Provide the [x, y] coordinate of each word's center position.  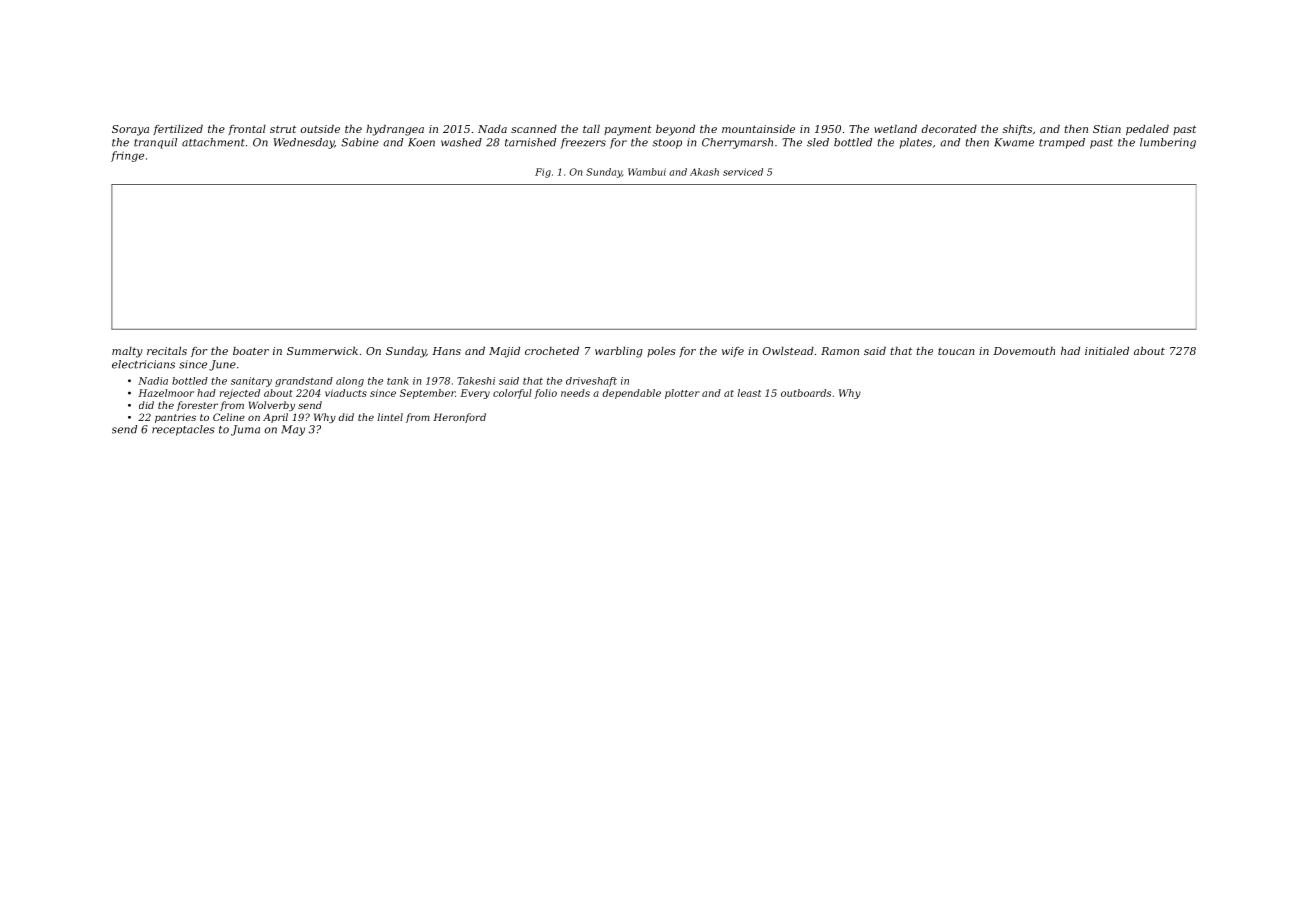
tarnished [530, 142]
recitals [167, 350]
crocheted [552, 350]
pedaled [1147, 130]
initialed [1107, 350]
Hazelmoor [166, 393]
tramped [1062, 143]
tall [591, 128]
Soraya [130, 130]
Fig [543, 173]
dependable [631, 394]
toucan [956, 351]
